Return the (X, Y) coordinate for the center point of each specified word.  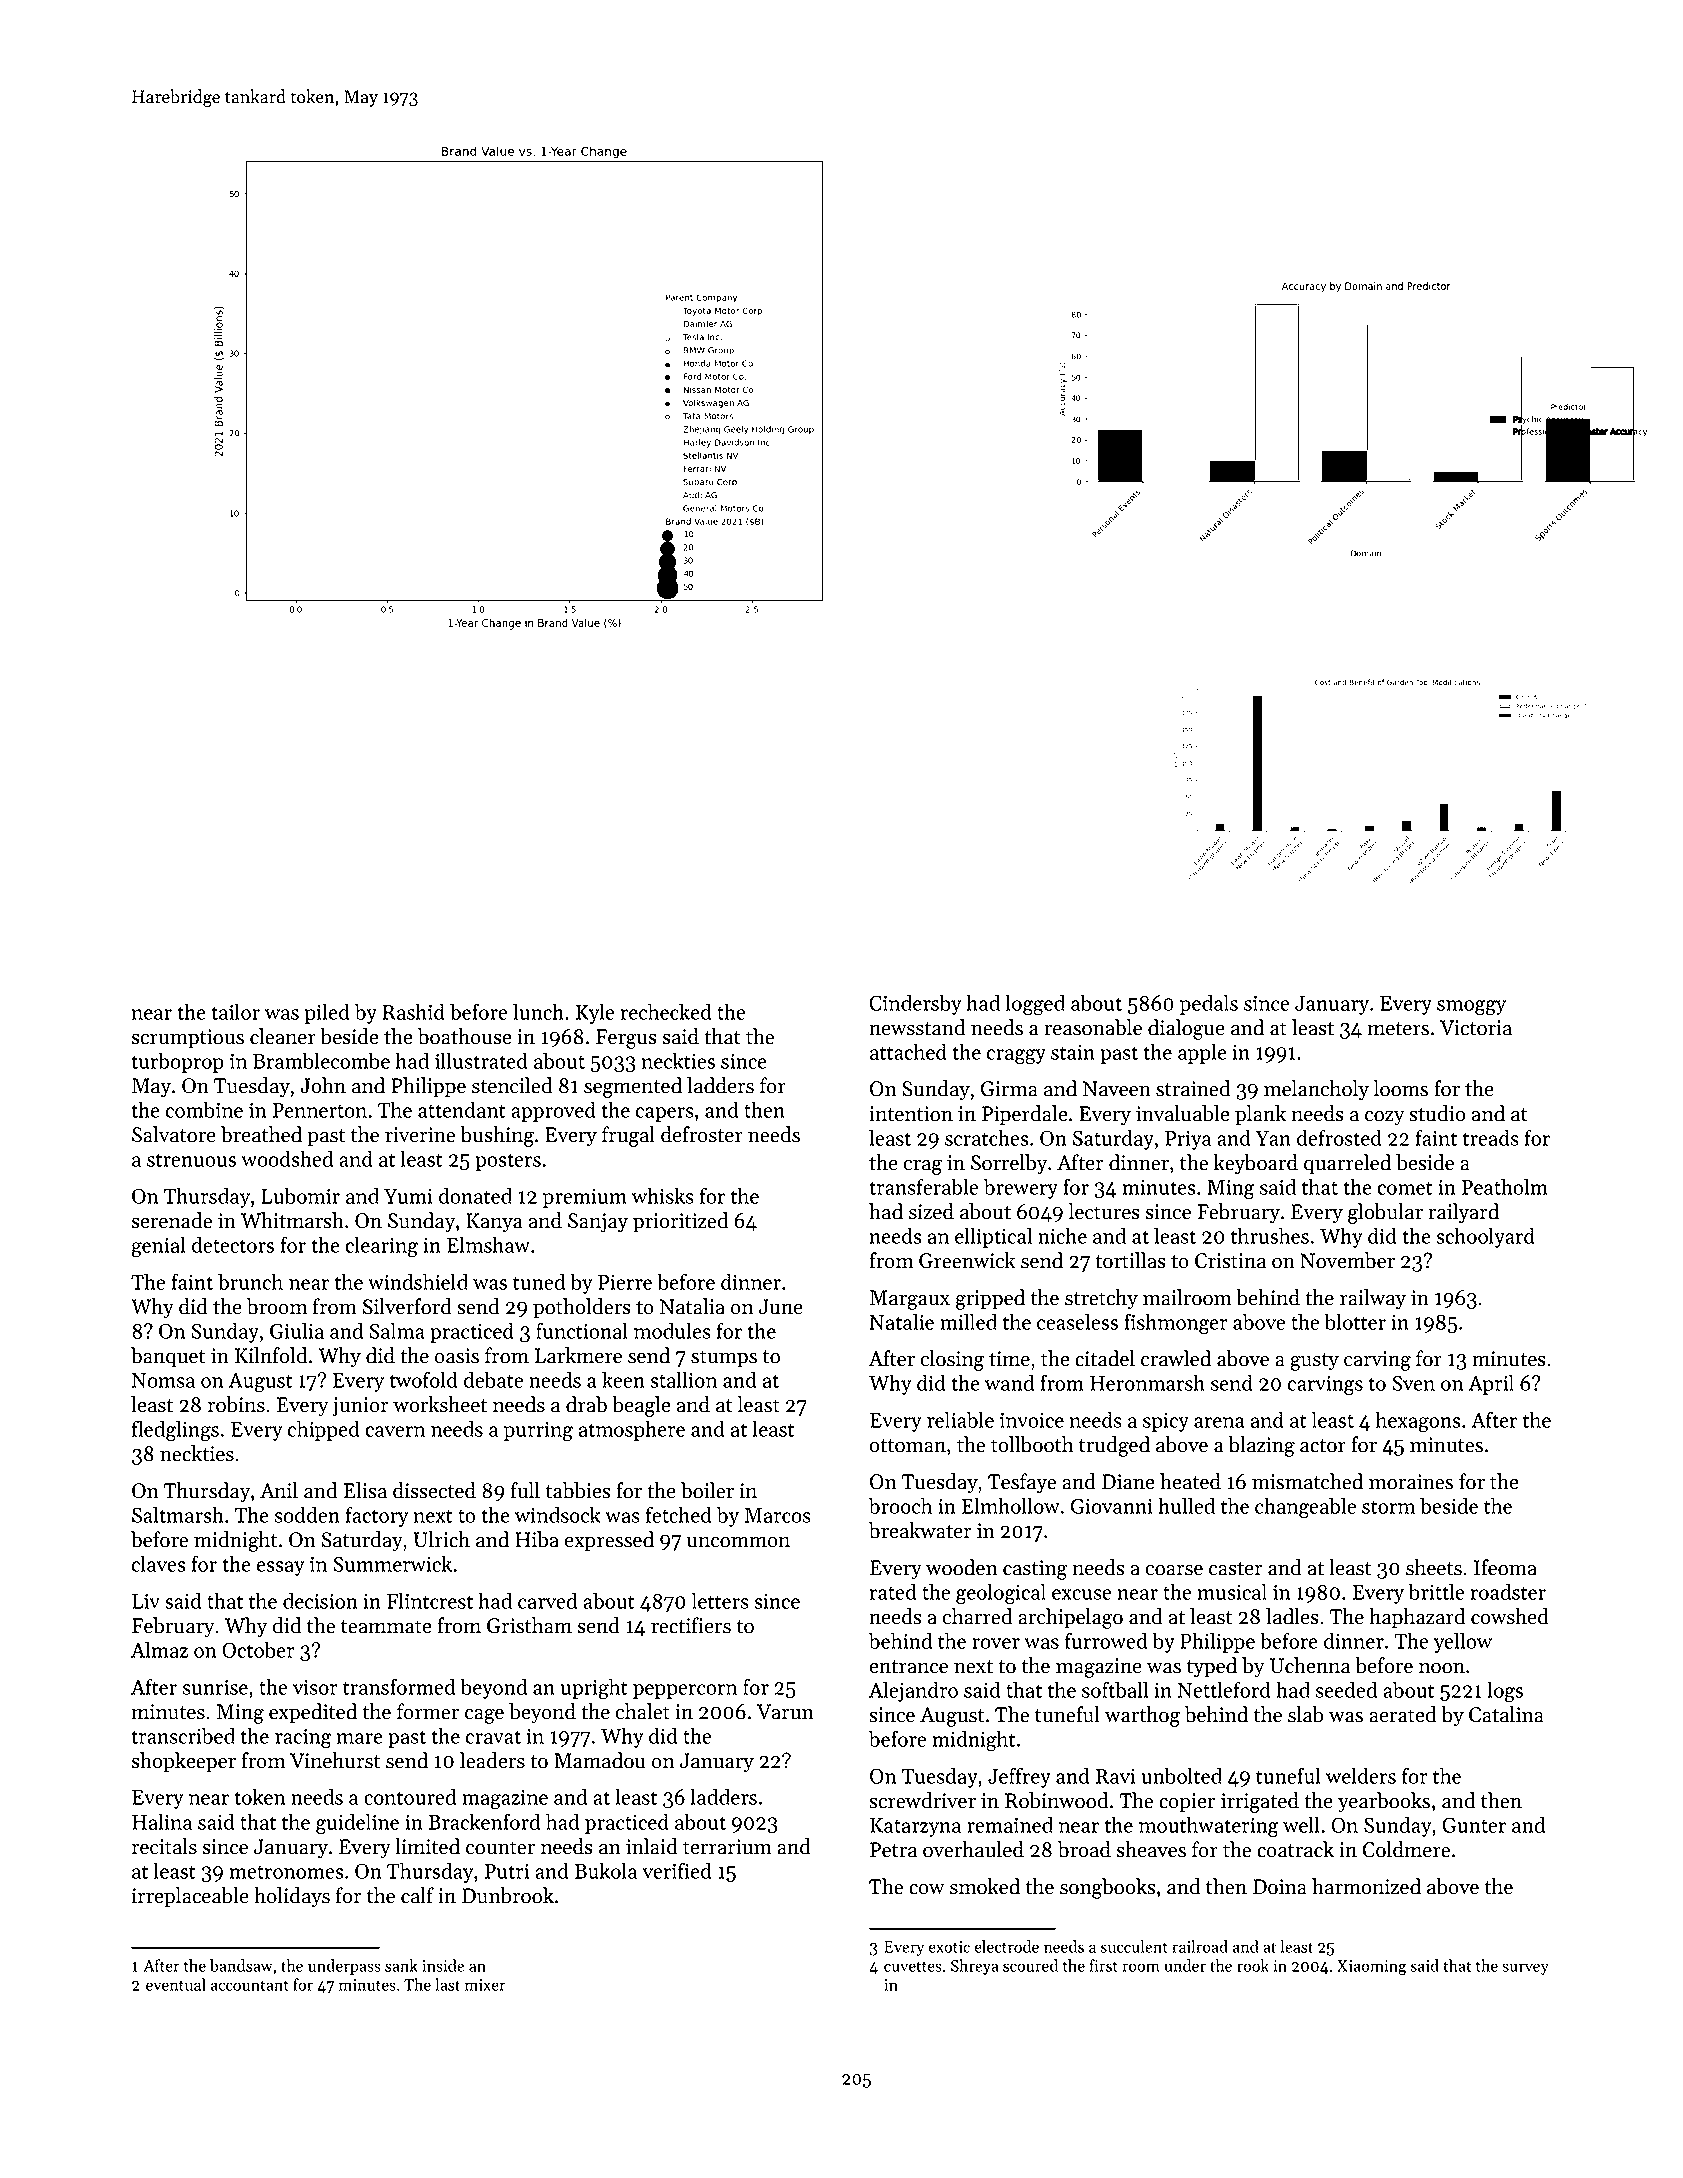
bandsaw (241, 1965)
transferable (924, 1186)
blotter (1355, 1321)
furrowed (1106, 1640)
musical (1232, 1591)
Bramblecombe (321, 1060)
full (525, 1490)
